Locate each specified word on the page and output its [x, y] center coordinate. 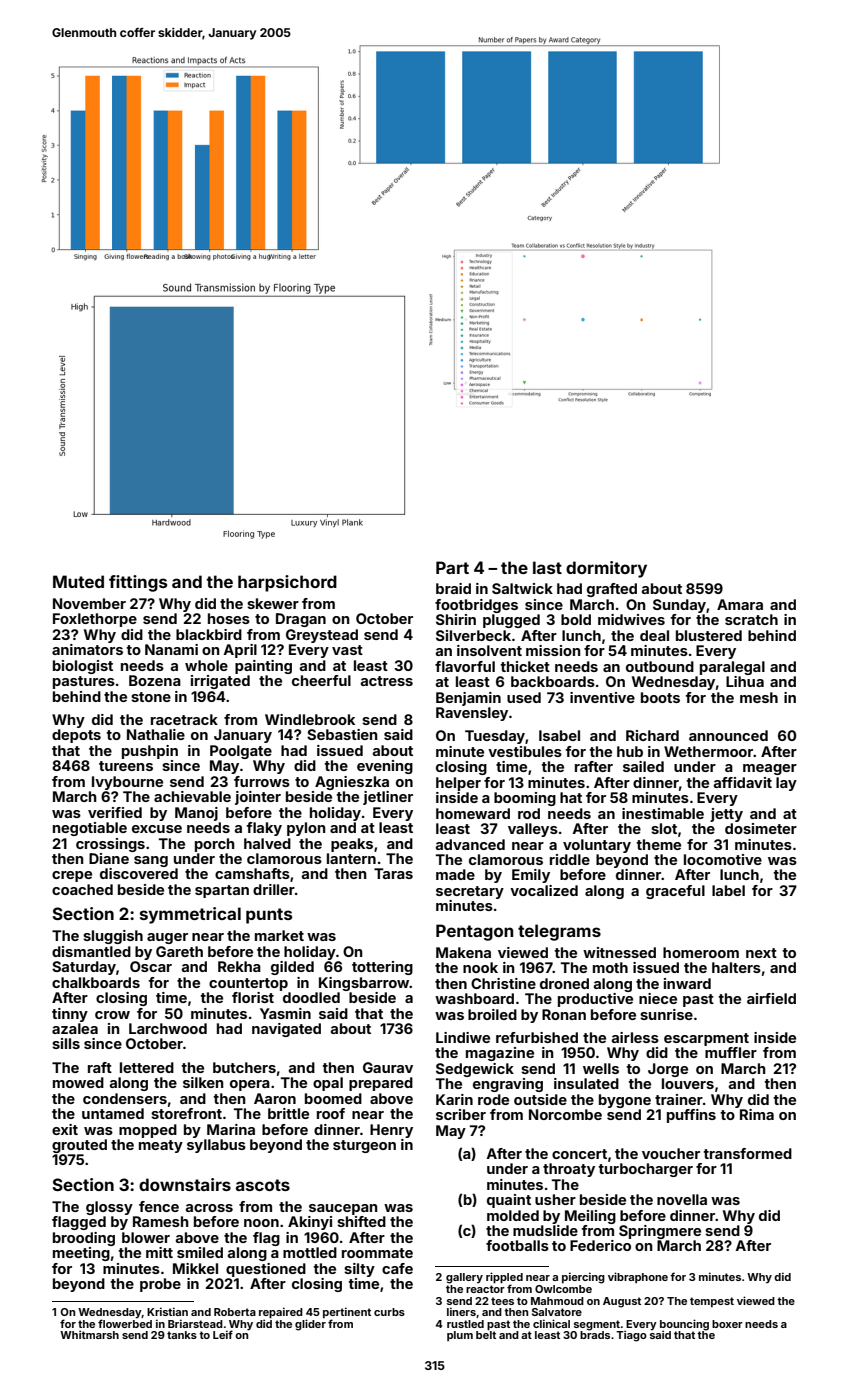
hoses [229, 618]
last [547, 567]
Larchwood [168, 1028]
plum [460, 1336]
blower [146, 1237]
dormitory [606, 569]
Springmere [660, 1232]
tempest [712, 1302]
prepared [381, 1084]
